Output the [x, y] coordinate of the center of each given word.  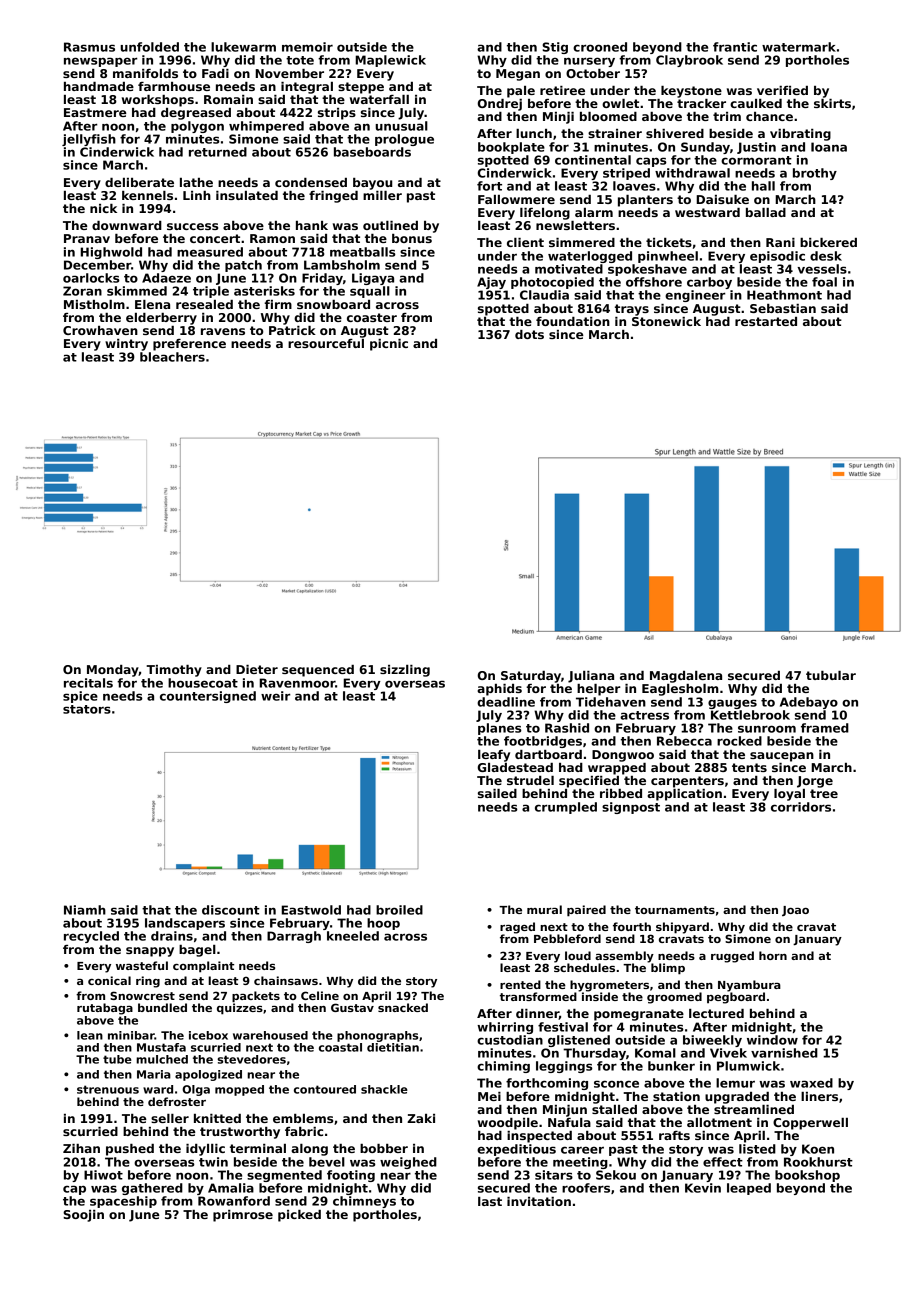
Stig [555, 48]
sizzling [405, 671]
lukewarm [243, 47]
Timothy [174, 671]
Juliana [591, 677]
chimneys [364, 1202]
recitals [88, 683]
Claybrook [689, 61]
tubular [831, 675]
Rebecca [684, 741]
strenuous [108, 1089]
